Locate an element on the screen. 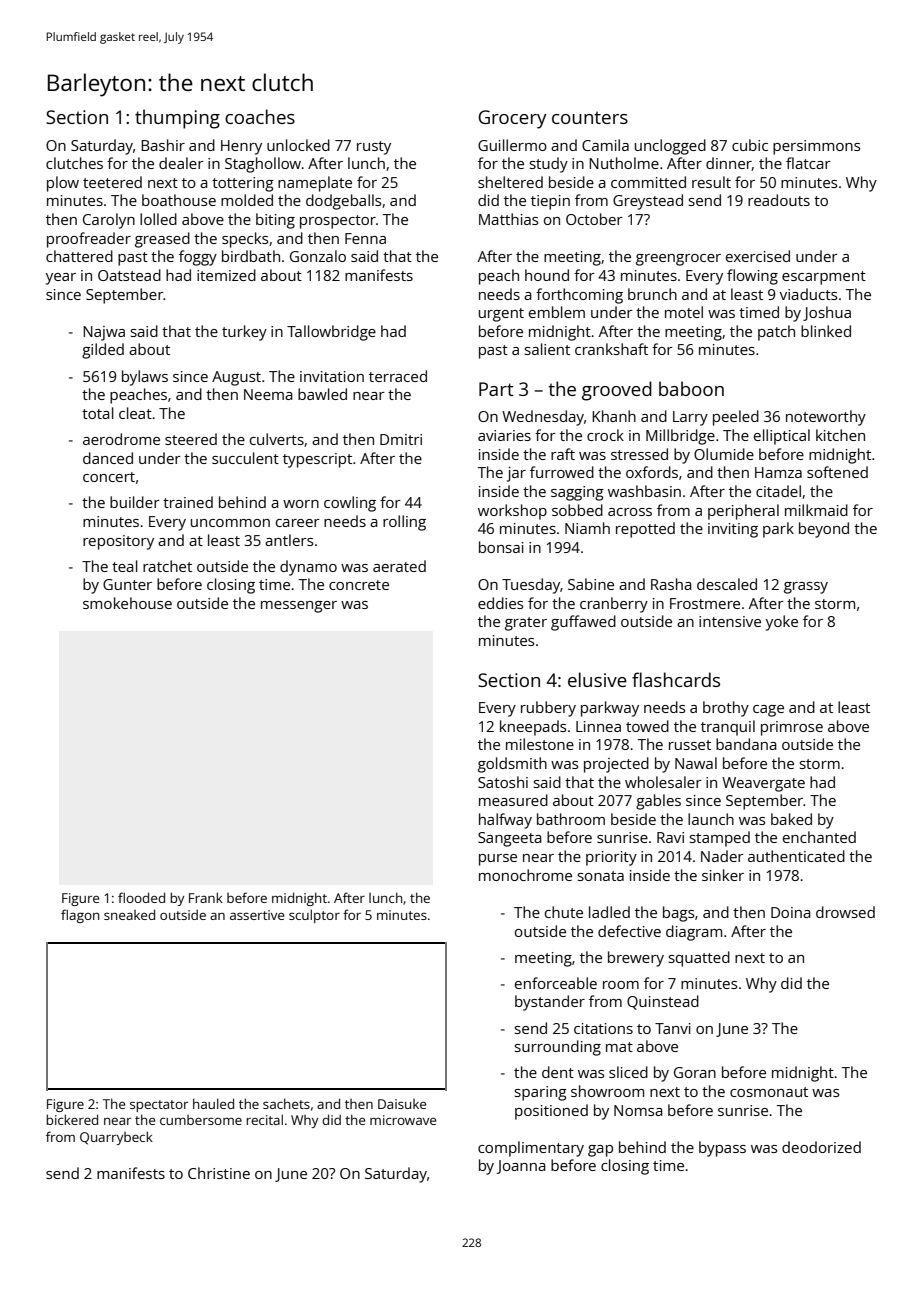  enchanted is located at coordinates (819, 837).
